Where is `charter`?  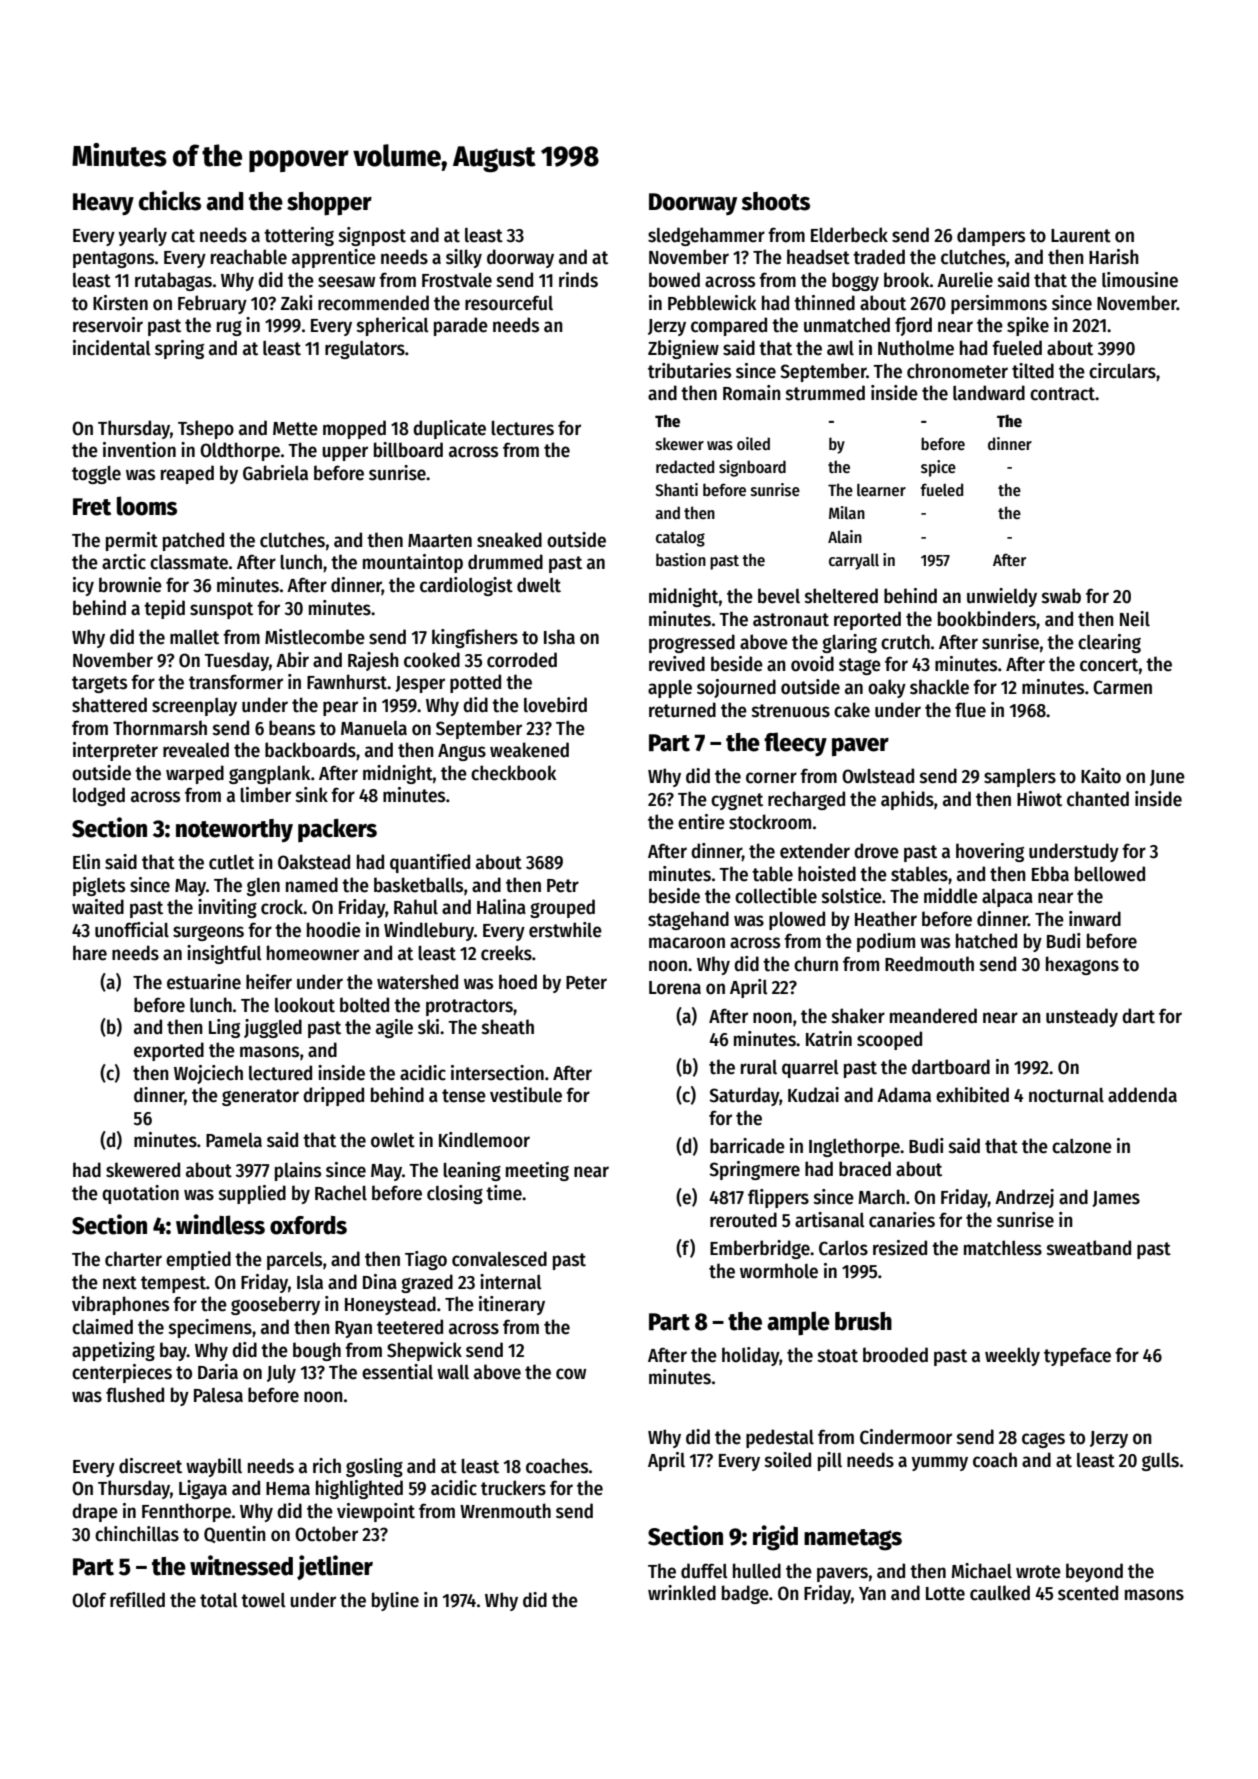 charter is located at coordinates (133, 1259).
